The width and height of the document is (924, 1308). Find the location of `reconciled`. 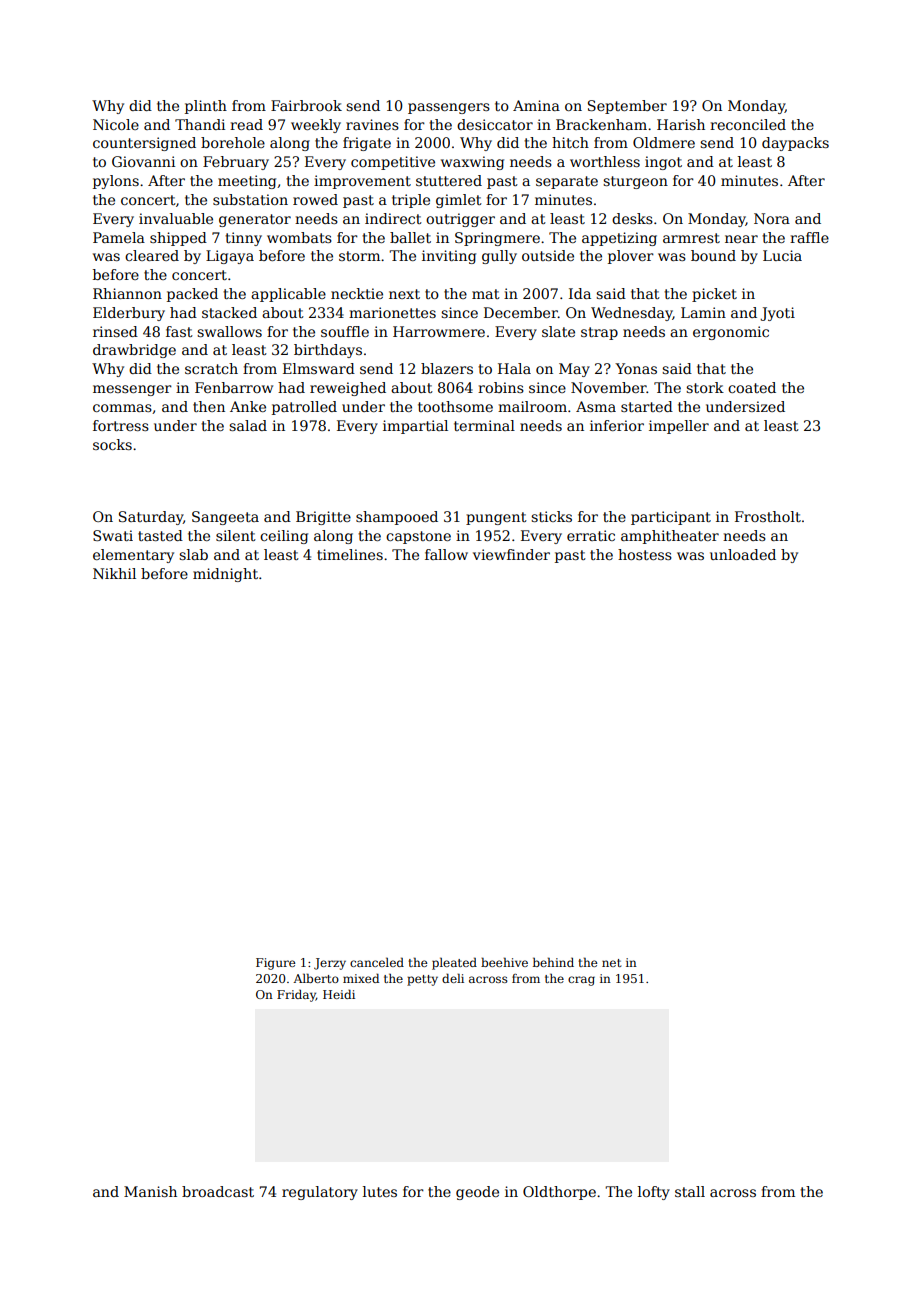

reconciled is located at coordinates (748, 124).
